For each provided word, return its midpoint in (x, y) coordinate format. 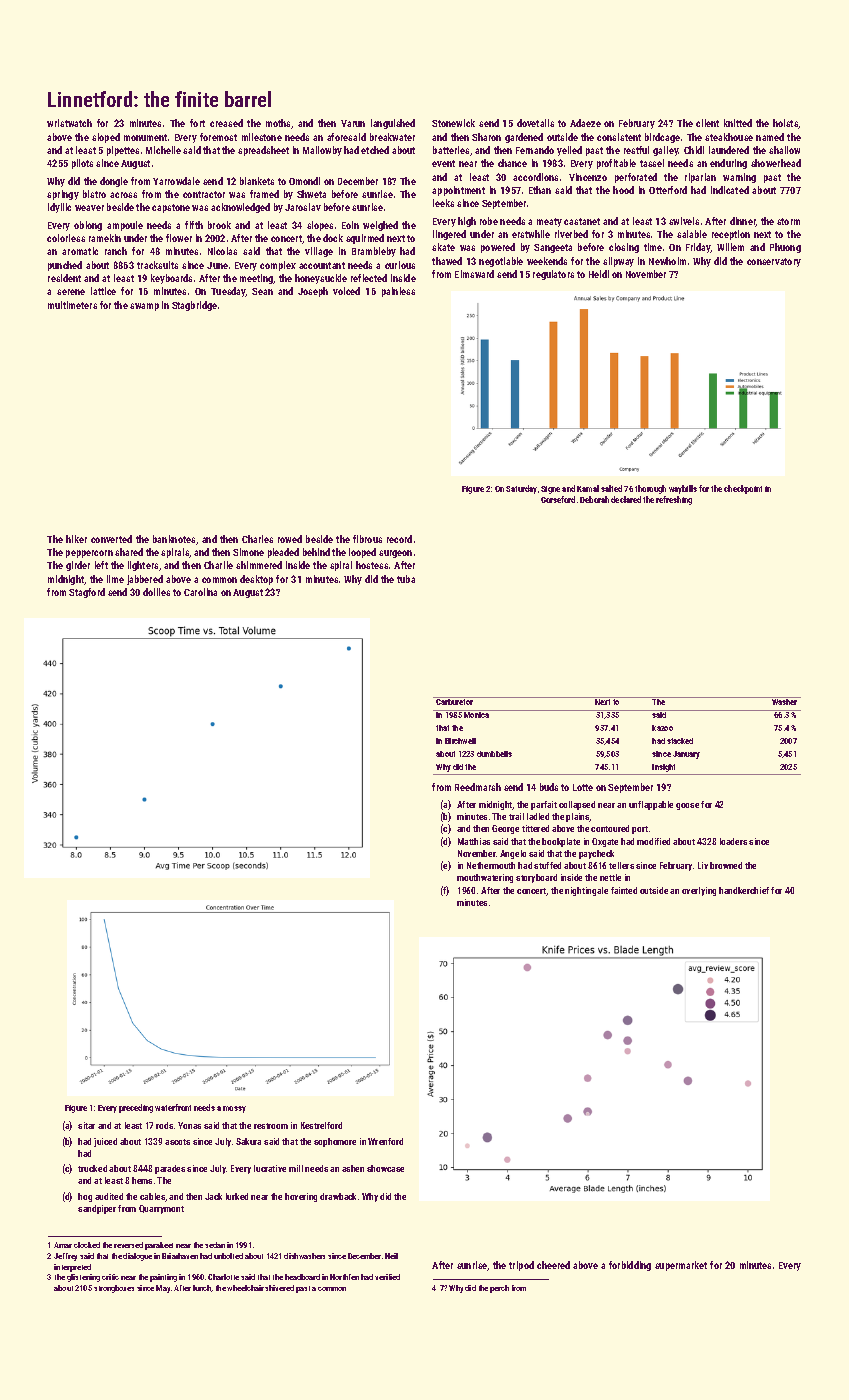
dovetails (535, 123)
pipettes (123, 151)
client (707, 123)
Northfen (344, 1277)
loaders (733, 841)
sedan (215, 1245)
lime (115, 579)
